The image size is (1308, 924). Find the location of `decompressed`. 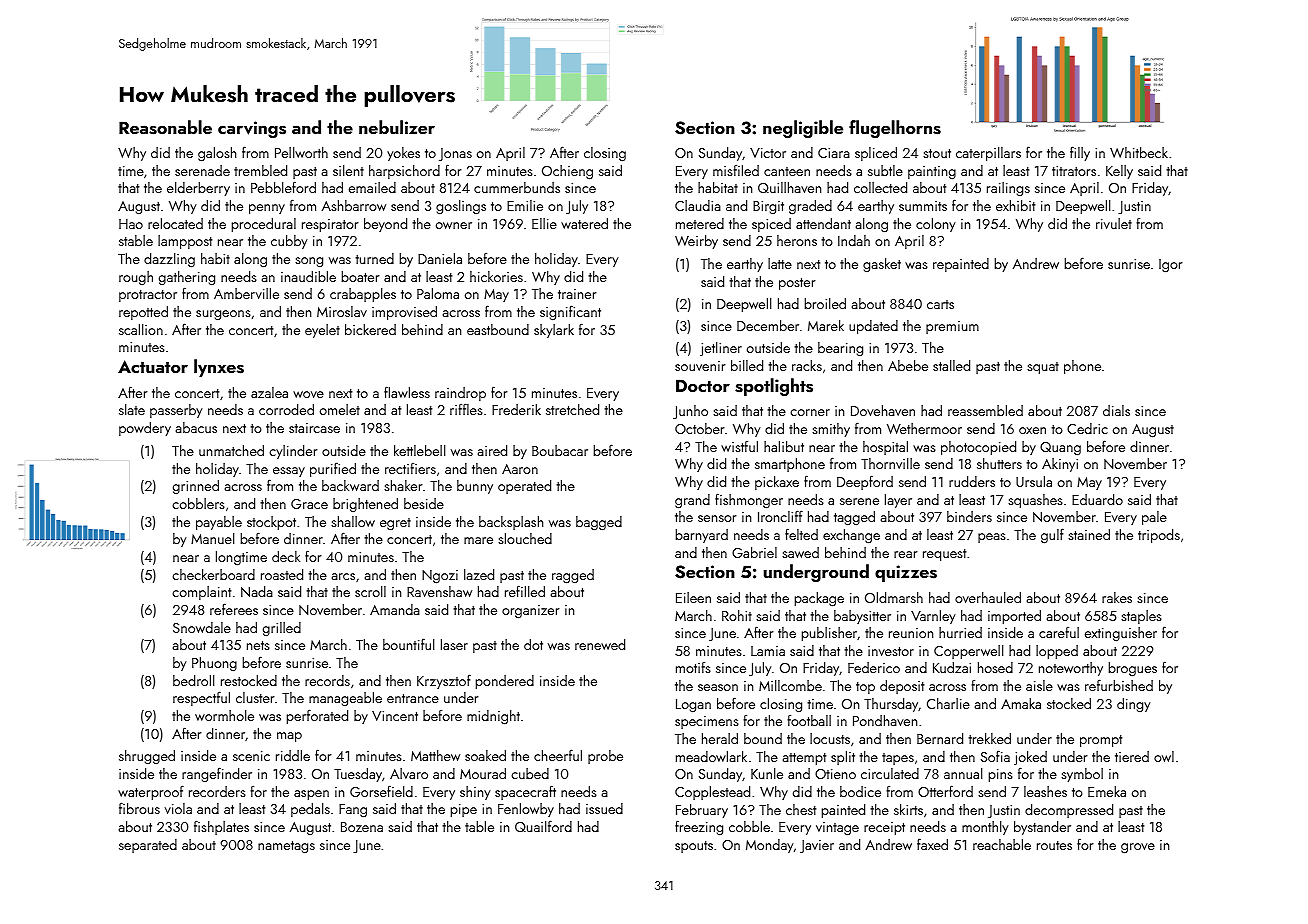

decompressed is located at coordinates (1069, 811).
